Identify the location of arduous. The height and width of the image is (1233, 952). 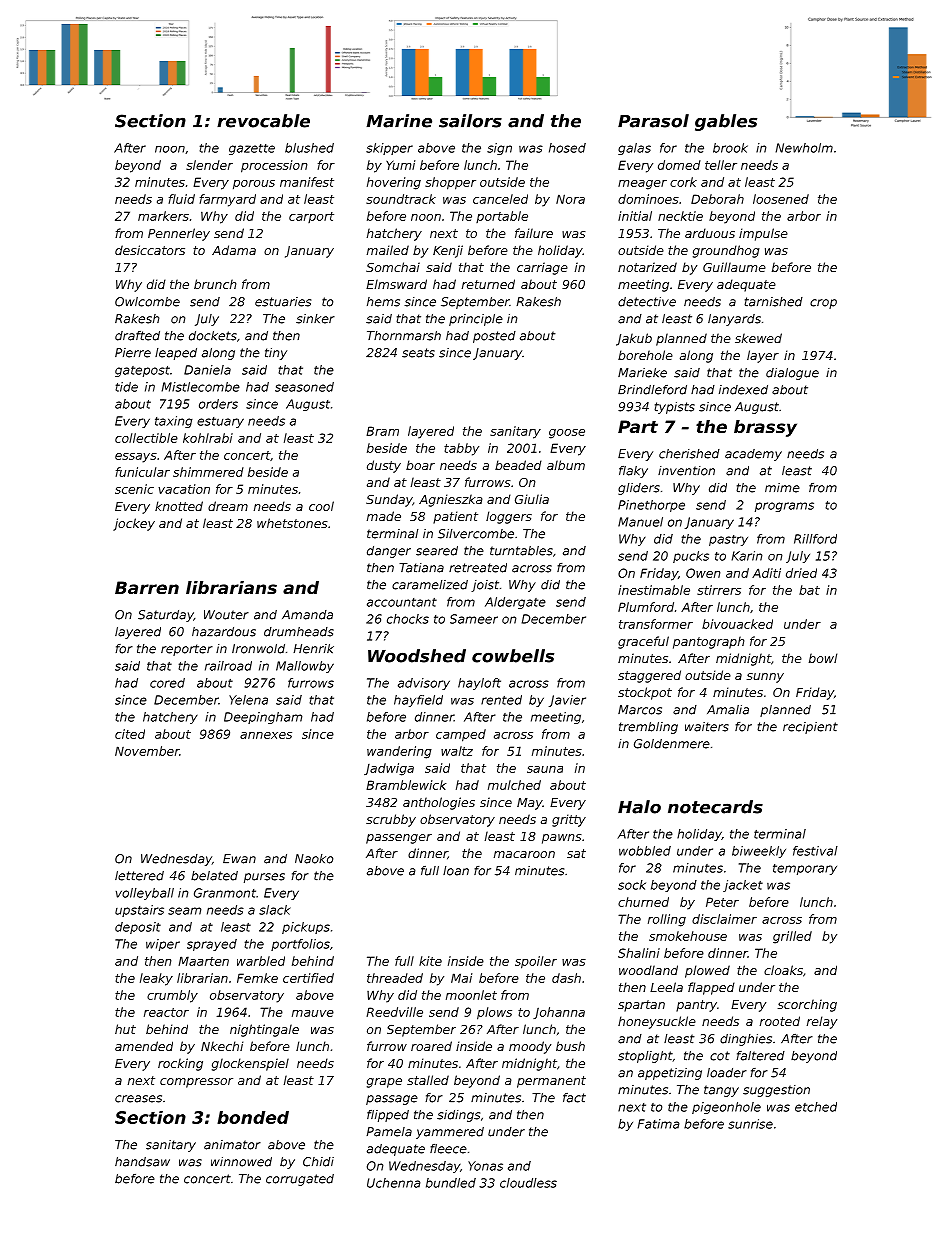
(710, 233).
